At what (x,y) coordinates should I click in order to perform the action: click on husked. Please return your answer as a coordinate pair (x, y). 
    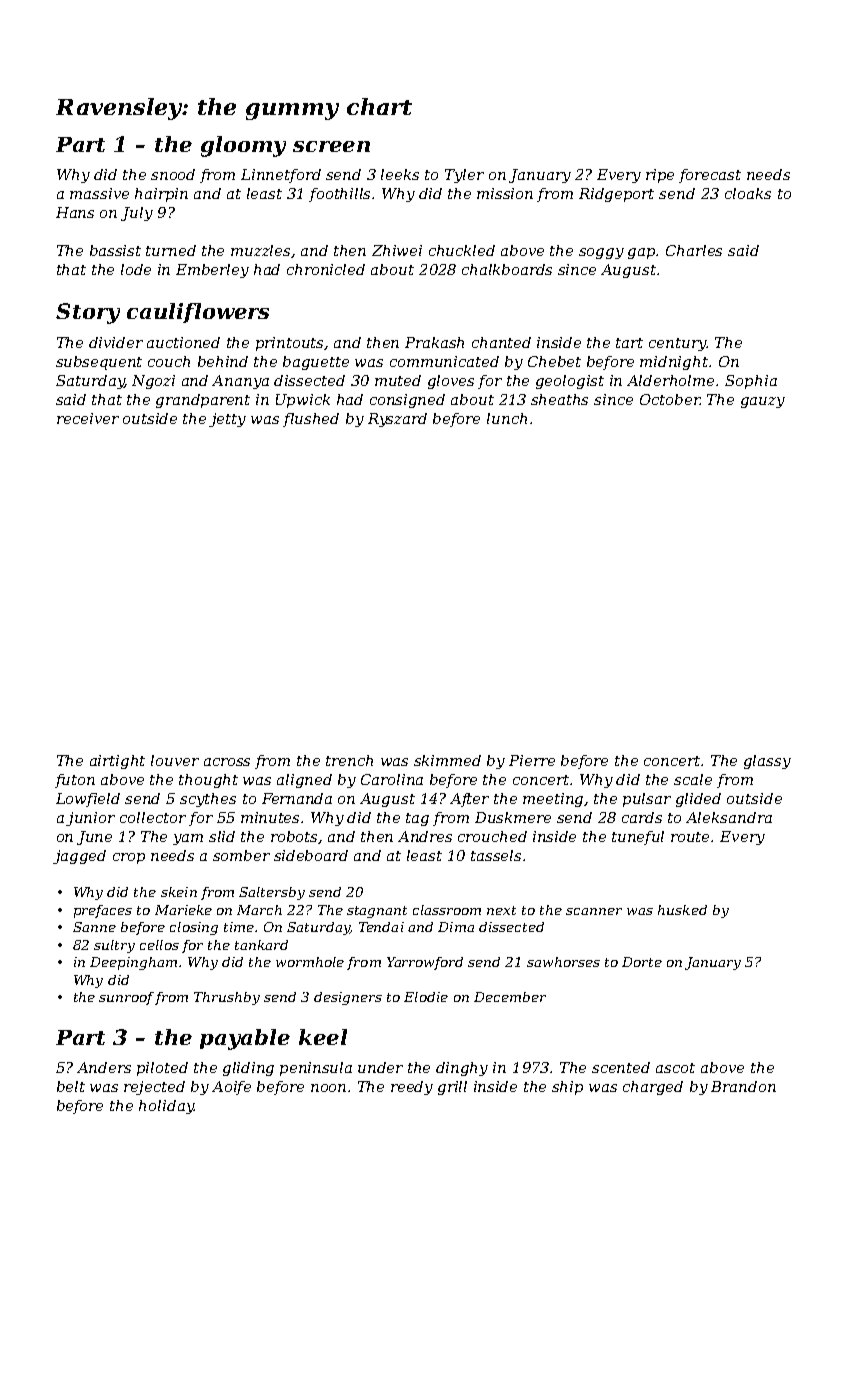
    Looking at the image, I should click on (682, 910).
